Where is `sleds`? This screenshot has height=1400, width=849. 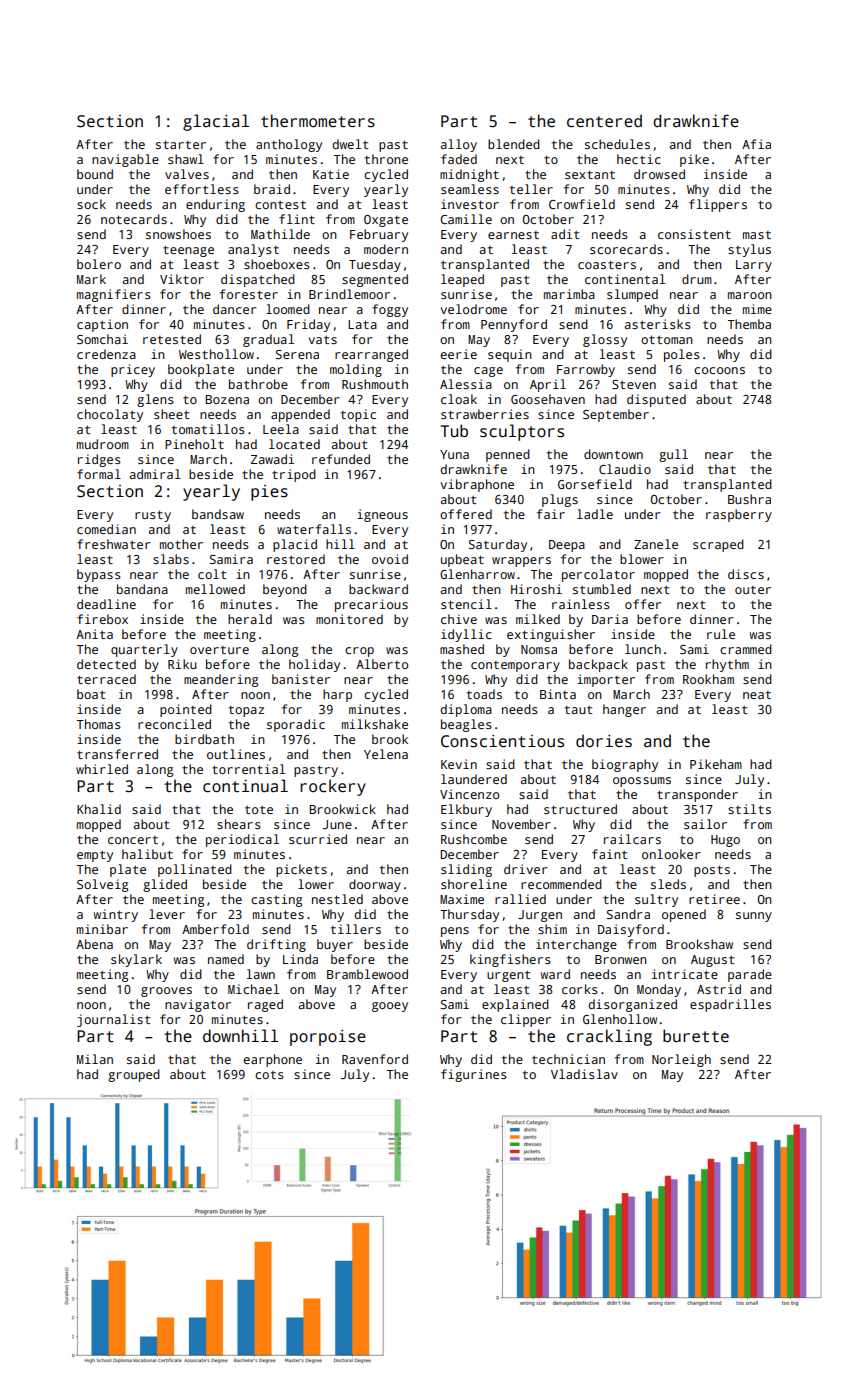 sleds is located at coordinates (668, 884).
